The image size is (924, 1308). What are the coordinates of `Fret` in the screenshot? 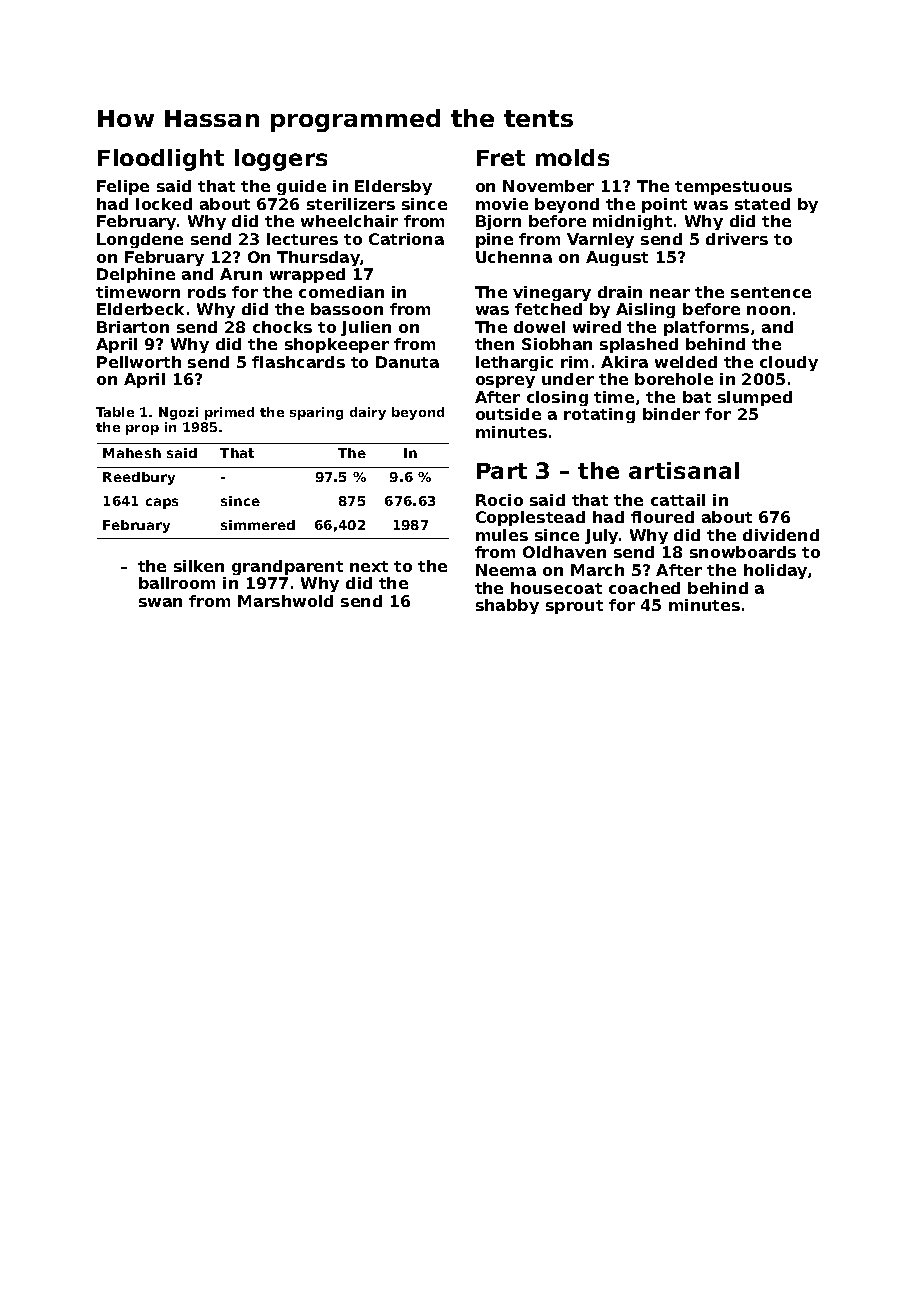 It's located at (501, 158).
